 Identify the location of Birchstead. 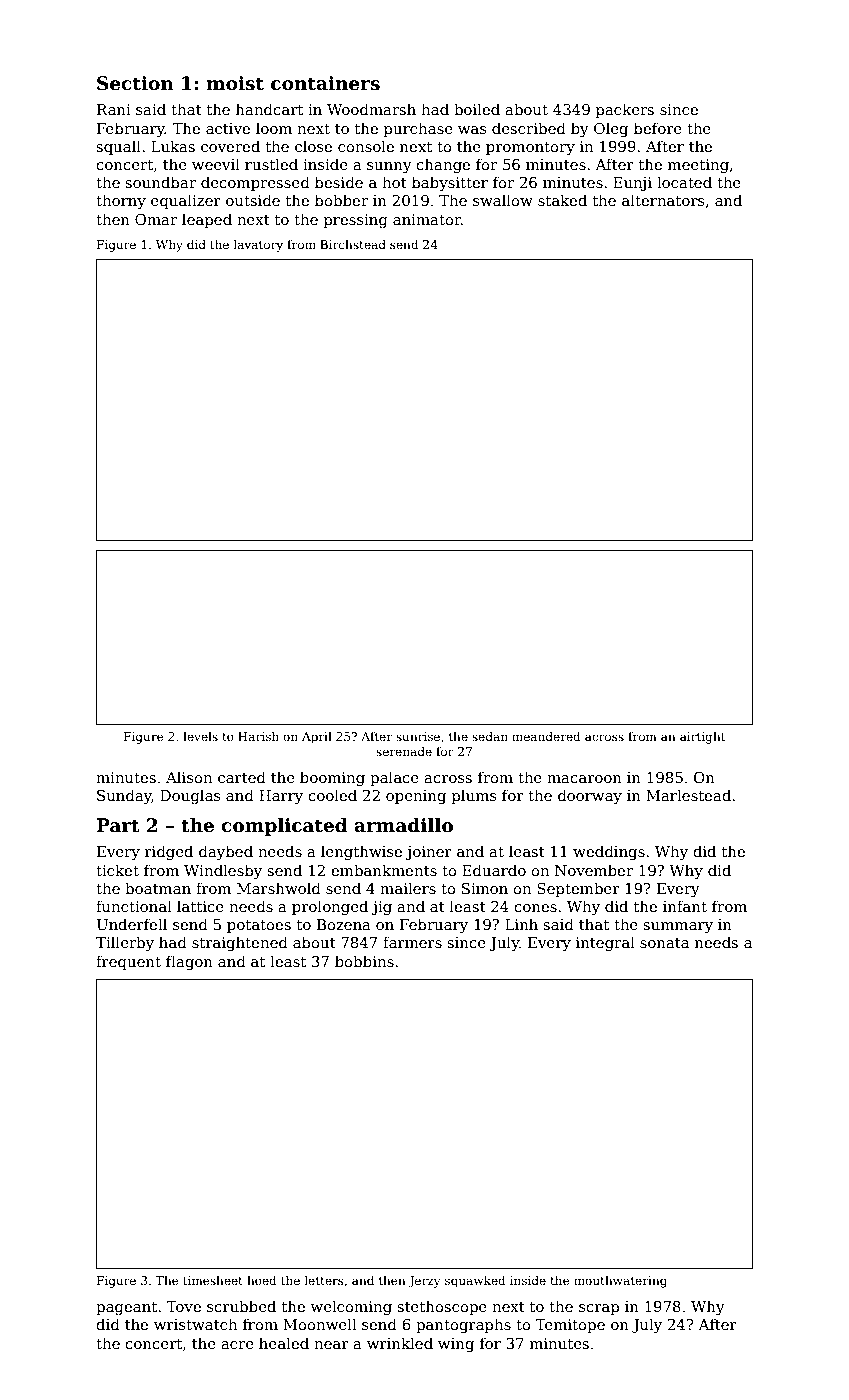
(353, 244).
